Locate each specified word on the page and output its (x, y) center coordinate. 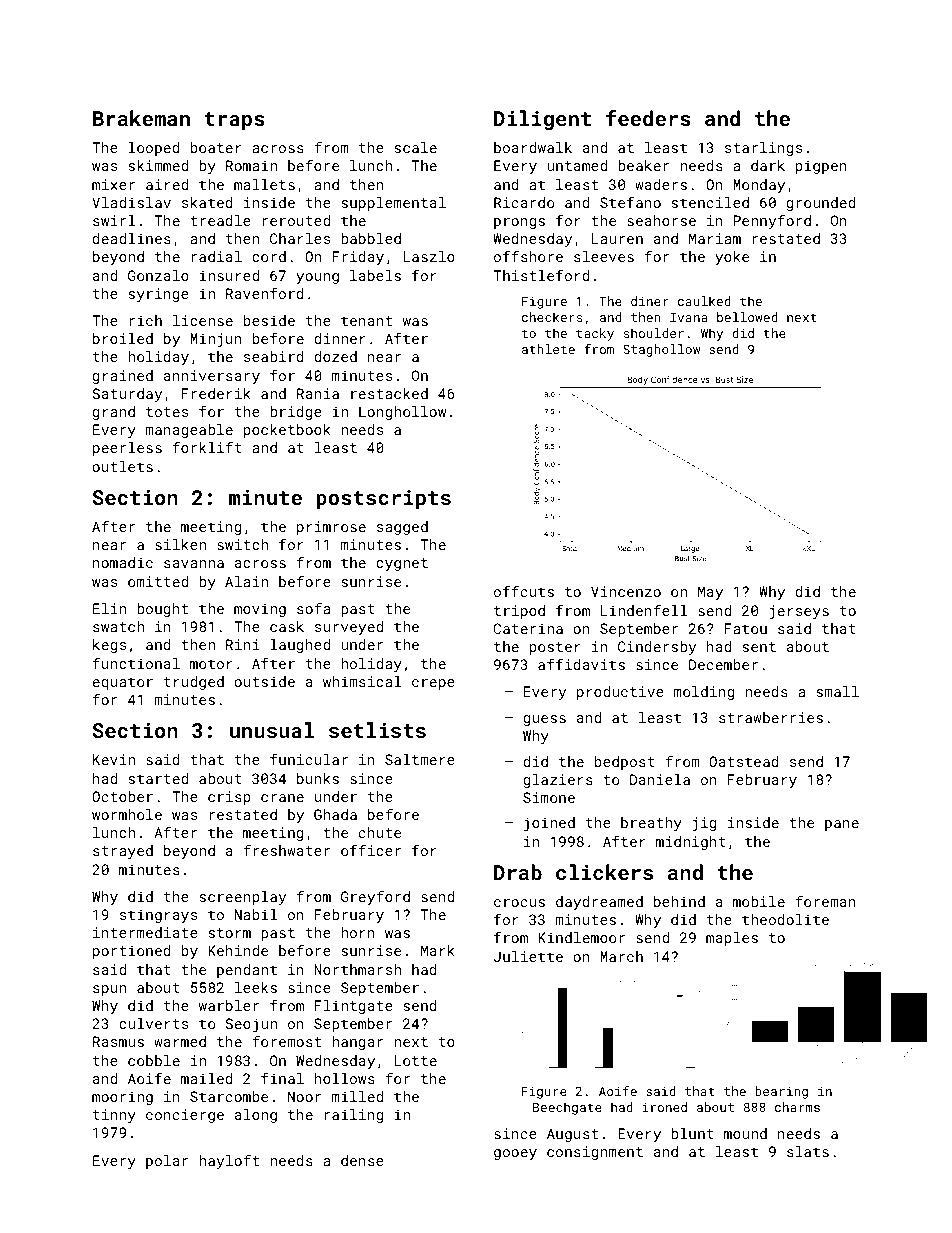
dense (362, 1160)
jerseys (799, 612)
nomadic (123, 562)
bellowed (747, 317)
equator (122, 683)
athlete (548, 349)
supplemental (394, 204)
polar (167, 1162)
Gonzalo (158, 275)
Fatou (746, 628)
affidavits (581, 664)
